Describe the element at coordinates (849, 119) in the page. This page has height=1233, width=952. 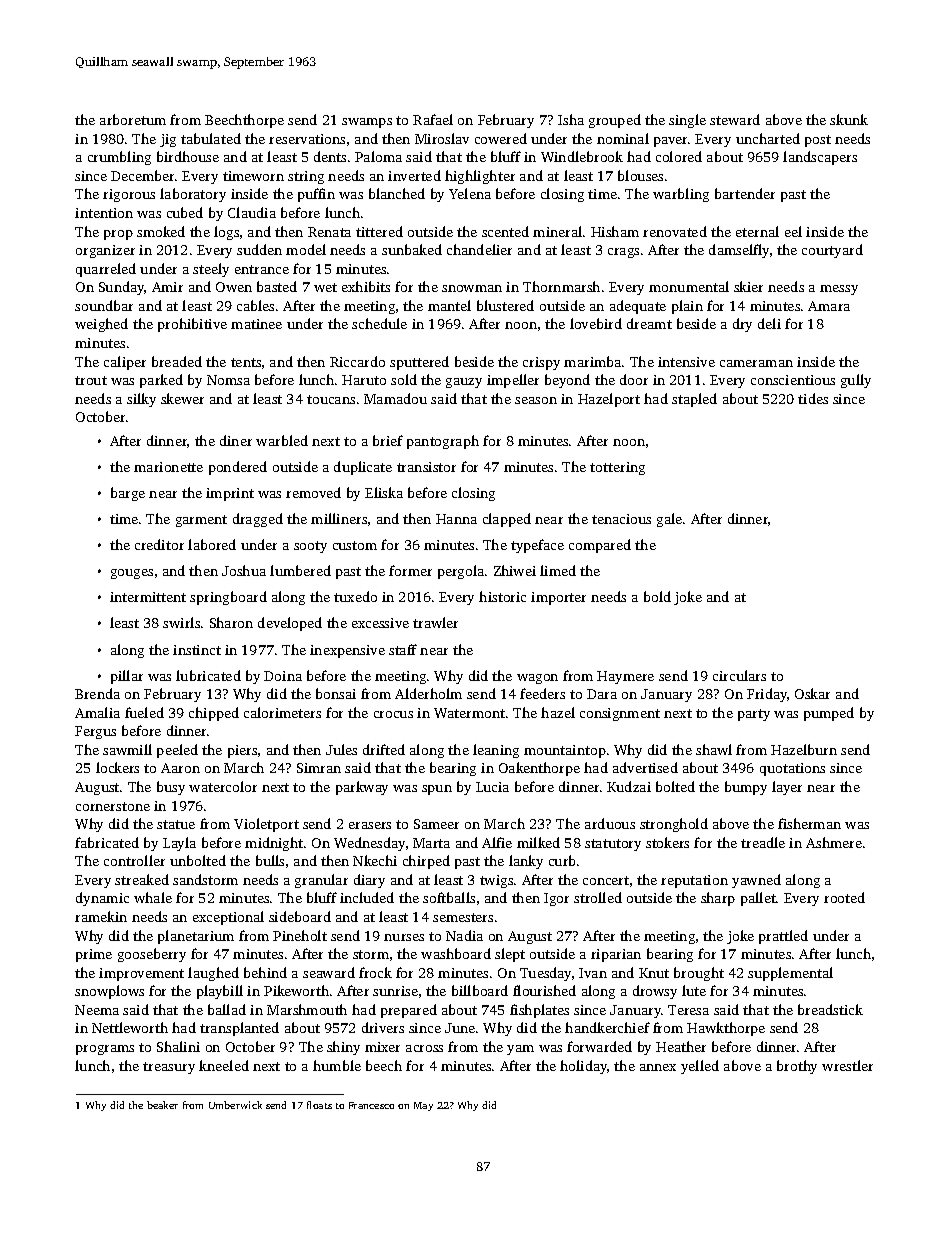
I see `skunk` at that location.
